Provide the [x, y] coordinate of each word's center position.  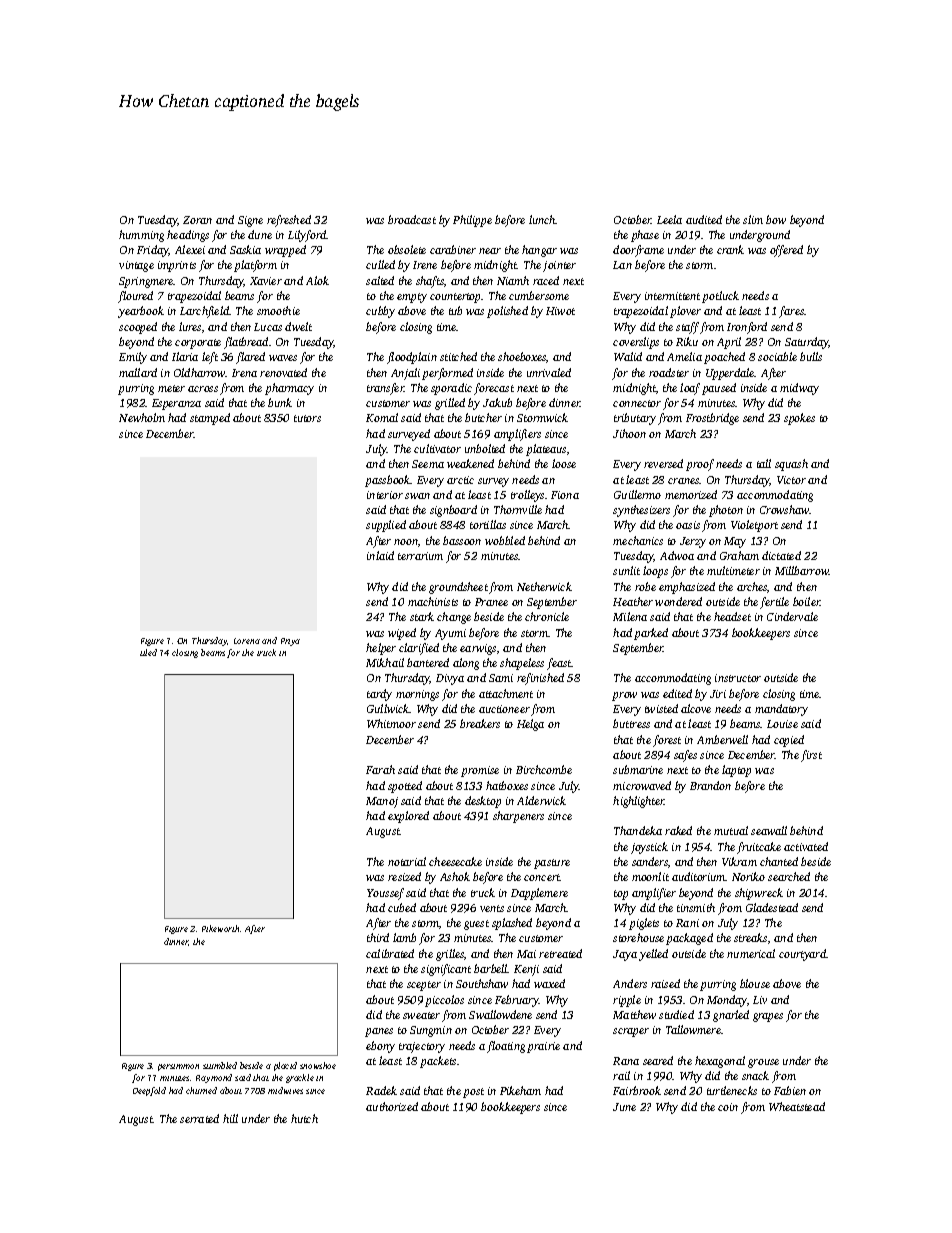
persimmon [178, 1067]
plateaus [546, 450]
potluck [720, 297]
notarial [407, 861]
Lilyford [307, 236]
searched [789, 876]
